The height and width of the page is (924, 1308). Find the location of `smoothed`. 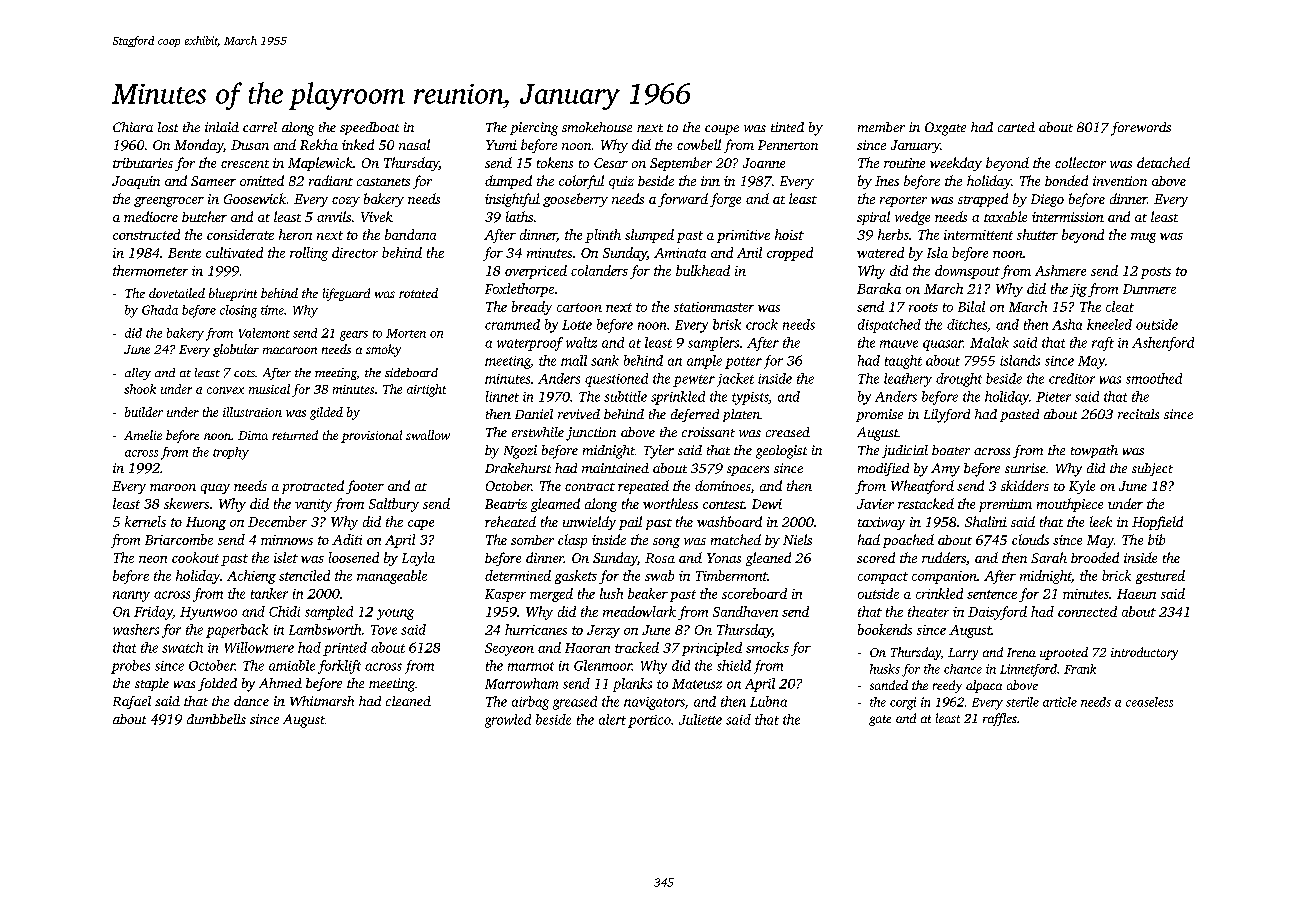

smoothed is located at coordinates (1154, 378).
